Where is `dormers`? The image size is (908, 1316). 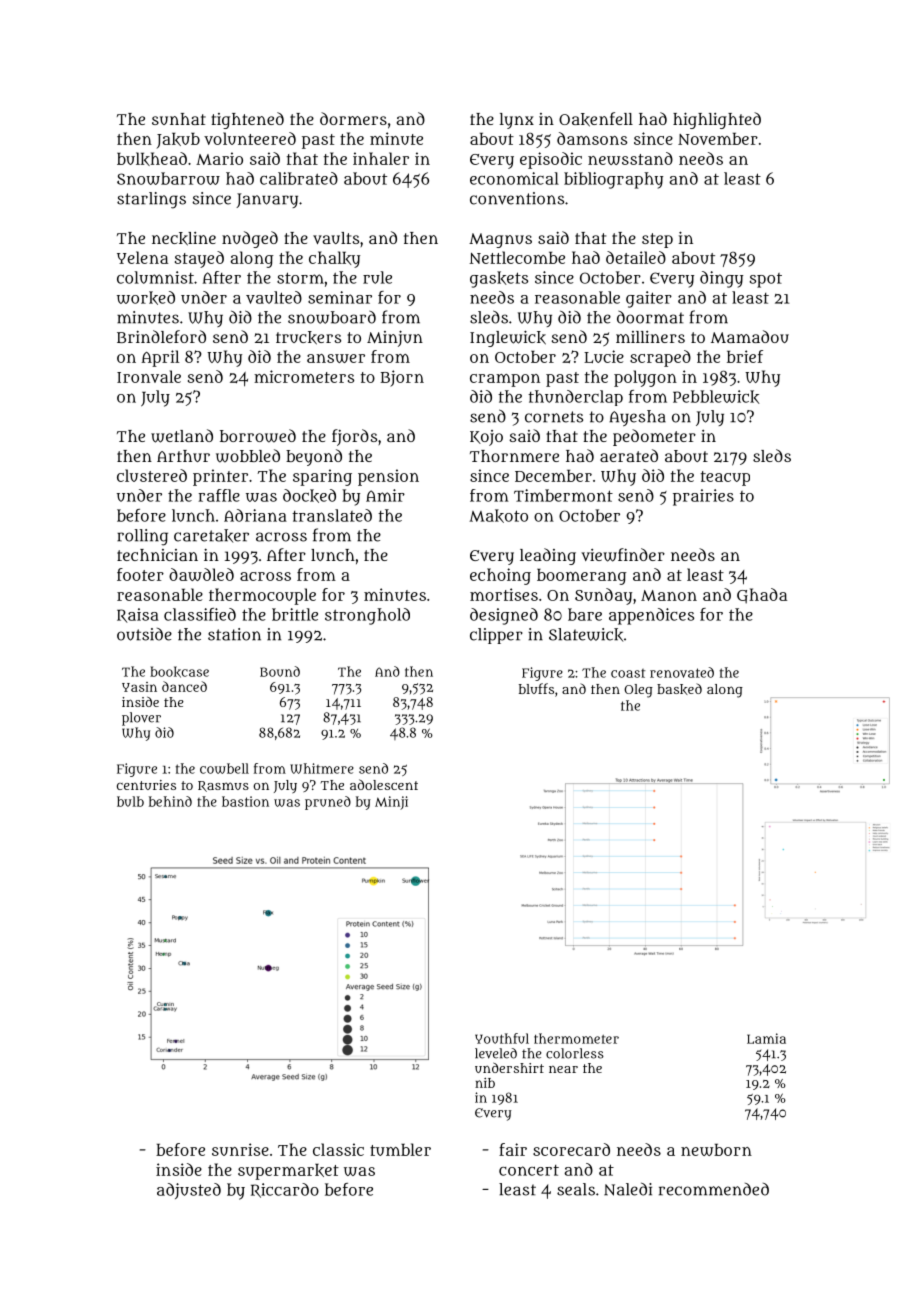
dormers is located at coordinates (353, 118).
